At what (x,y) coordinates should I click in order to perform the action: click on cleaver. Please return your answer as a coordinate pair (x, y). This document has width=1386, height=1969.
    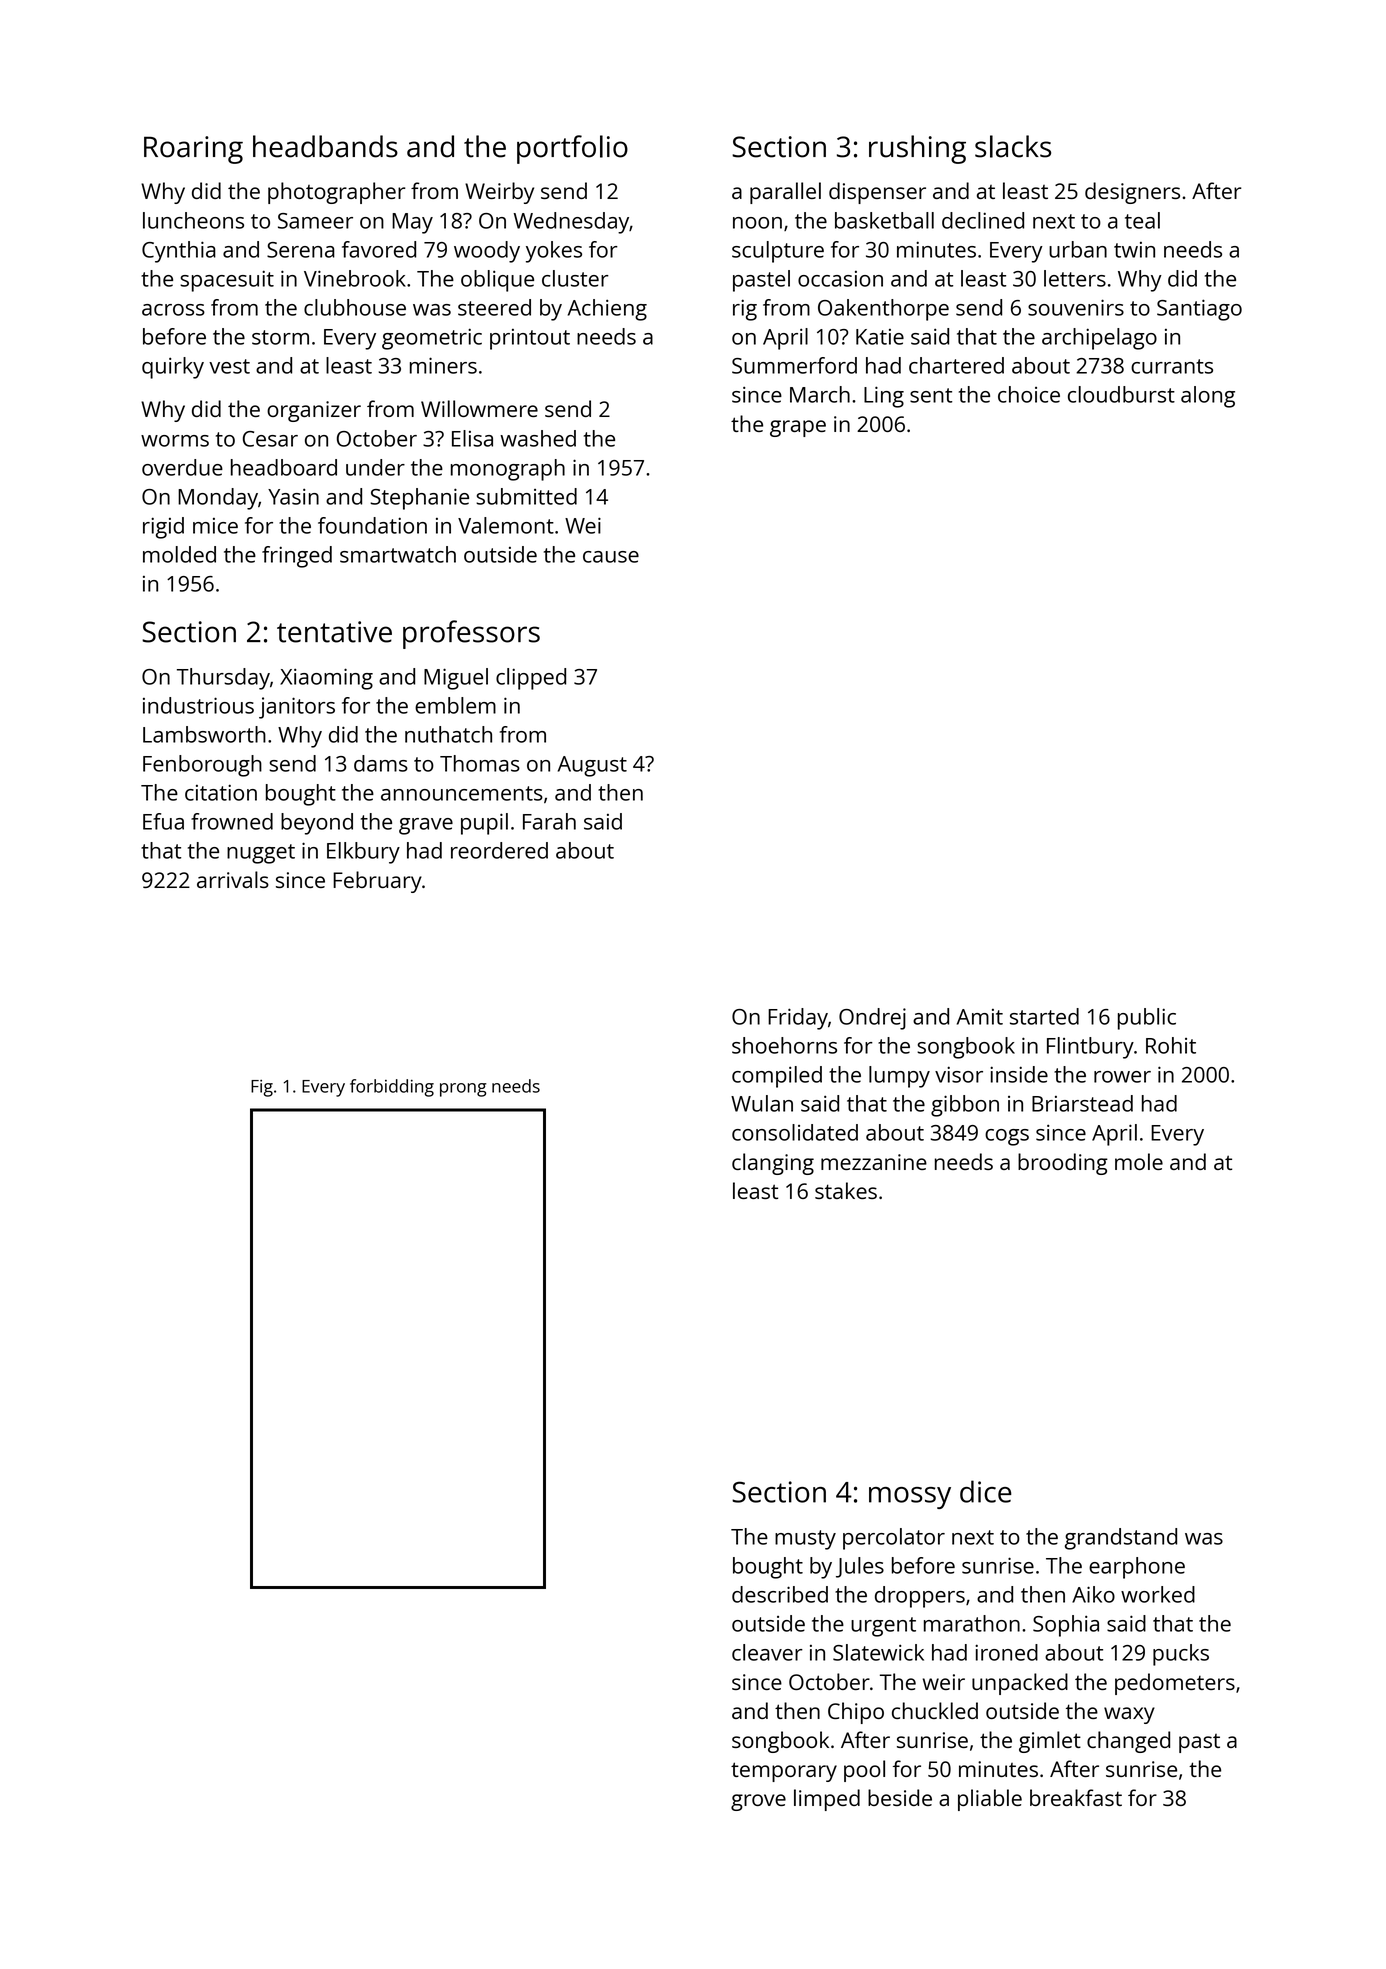
    Looking at the image, I should click on (767, 1652).
